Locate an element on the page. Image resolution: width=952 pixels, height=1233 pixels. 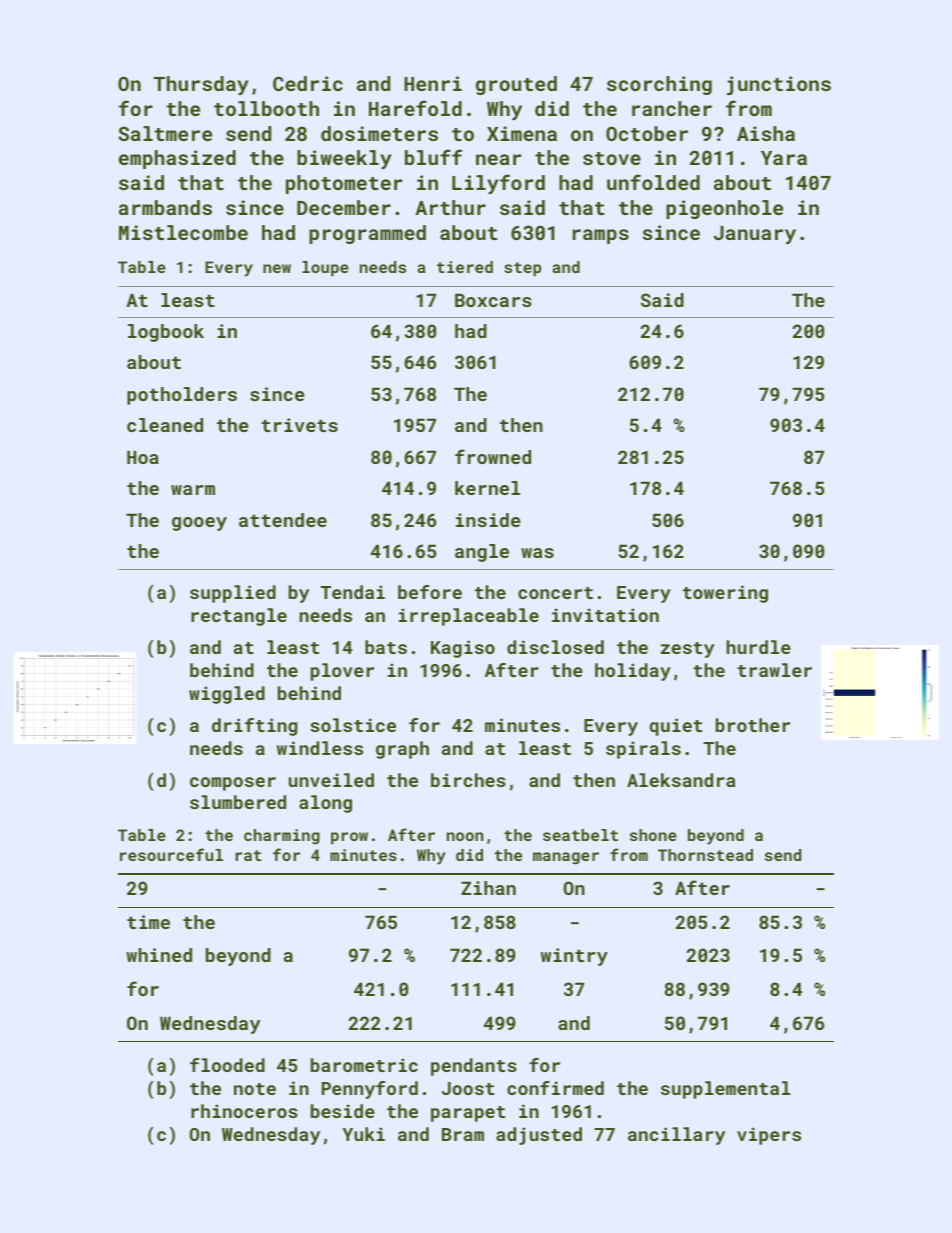
Henri is located at coordinates (433, 83).
